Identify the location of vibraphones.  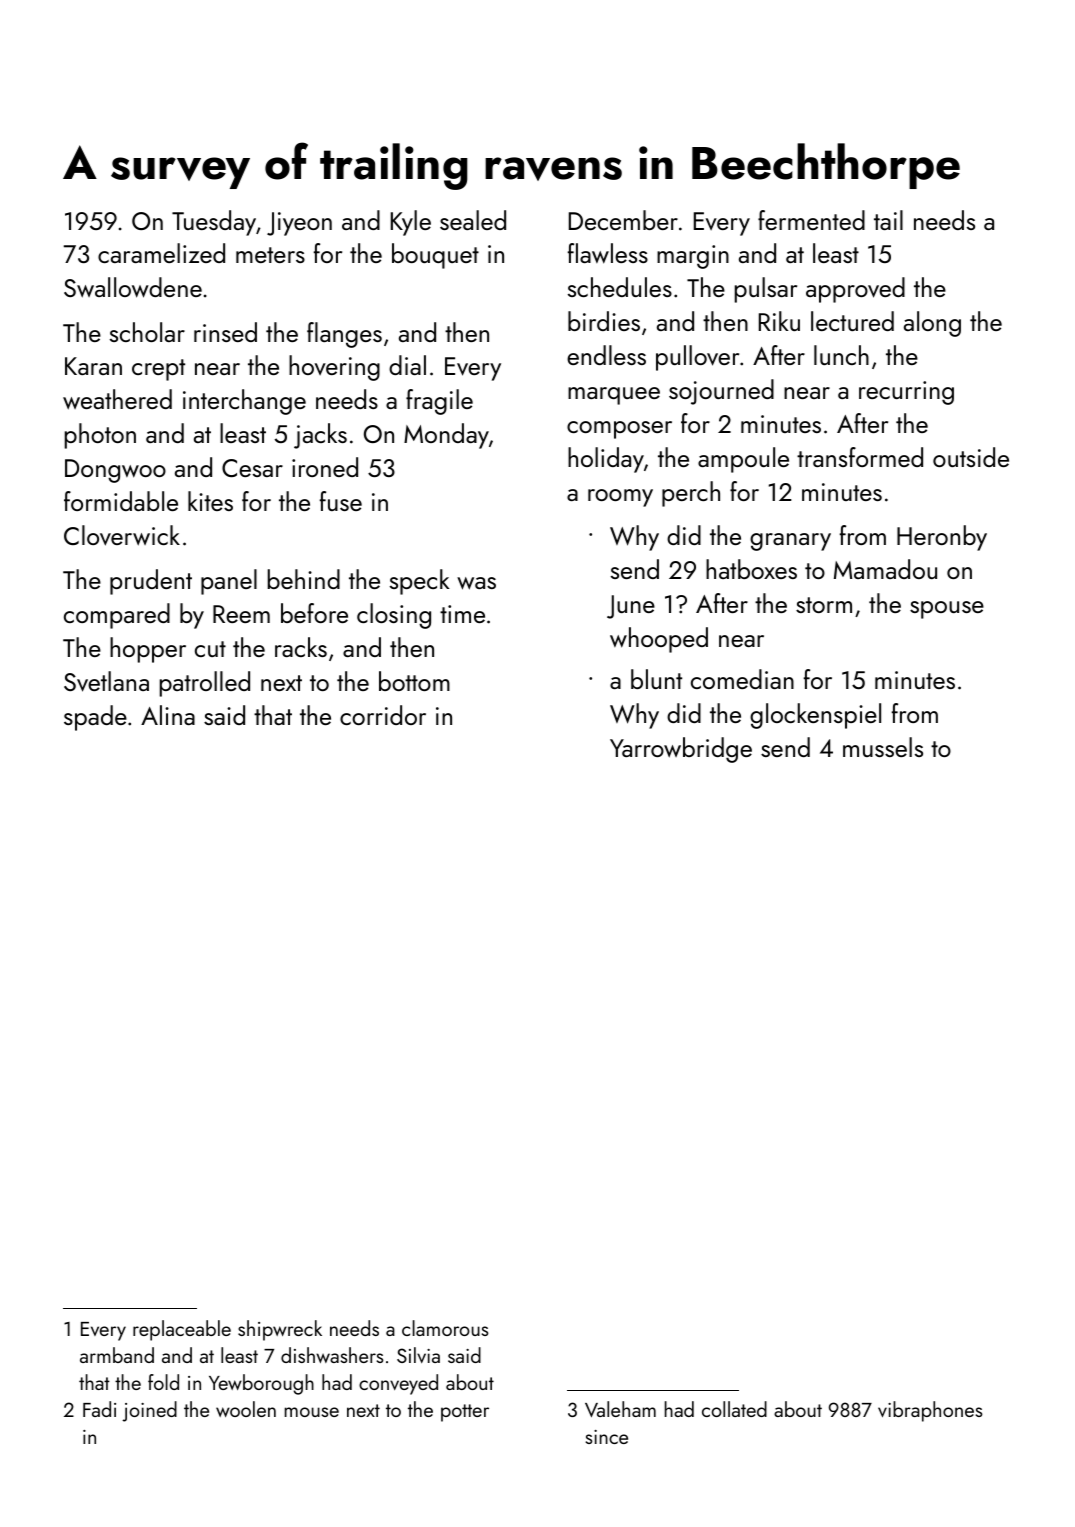
(930, 1411).
